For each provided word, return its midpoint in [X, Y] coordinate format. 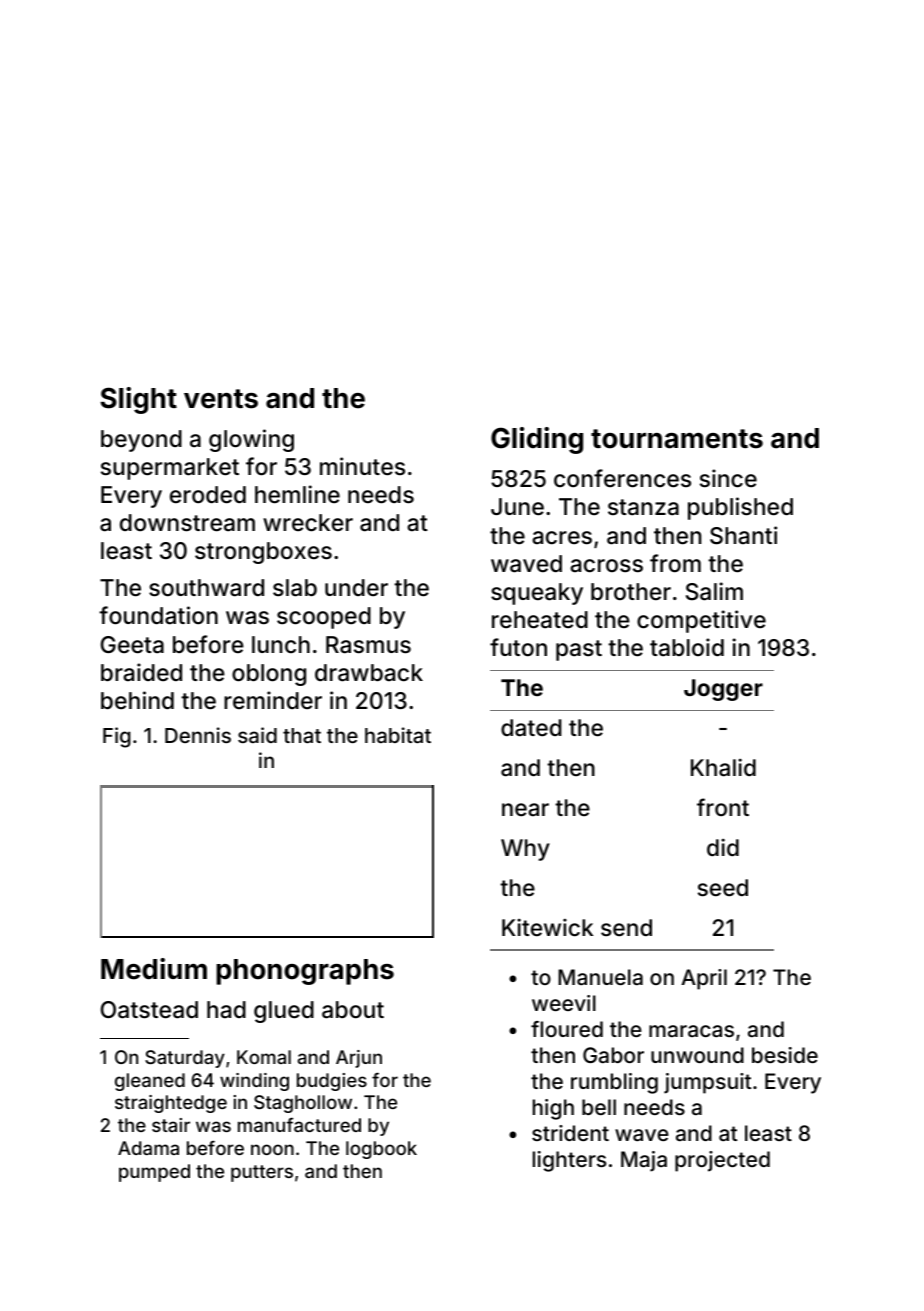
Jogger [723, 690]
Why [525, 850]
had [226, 1010]
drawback [369, 673]
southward [206, 588]
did [723, 847]
